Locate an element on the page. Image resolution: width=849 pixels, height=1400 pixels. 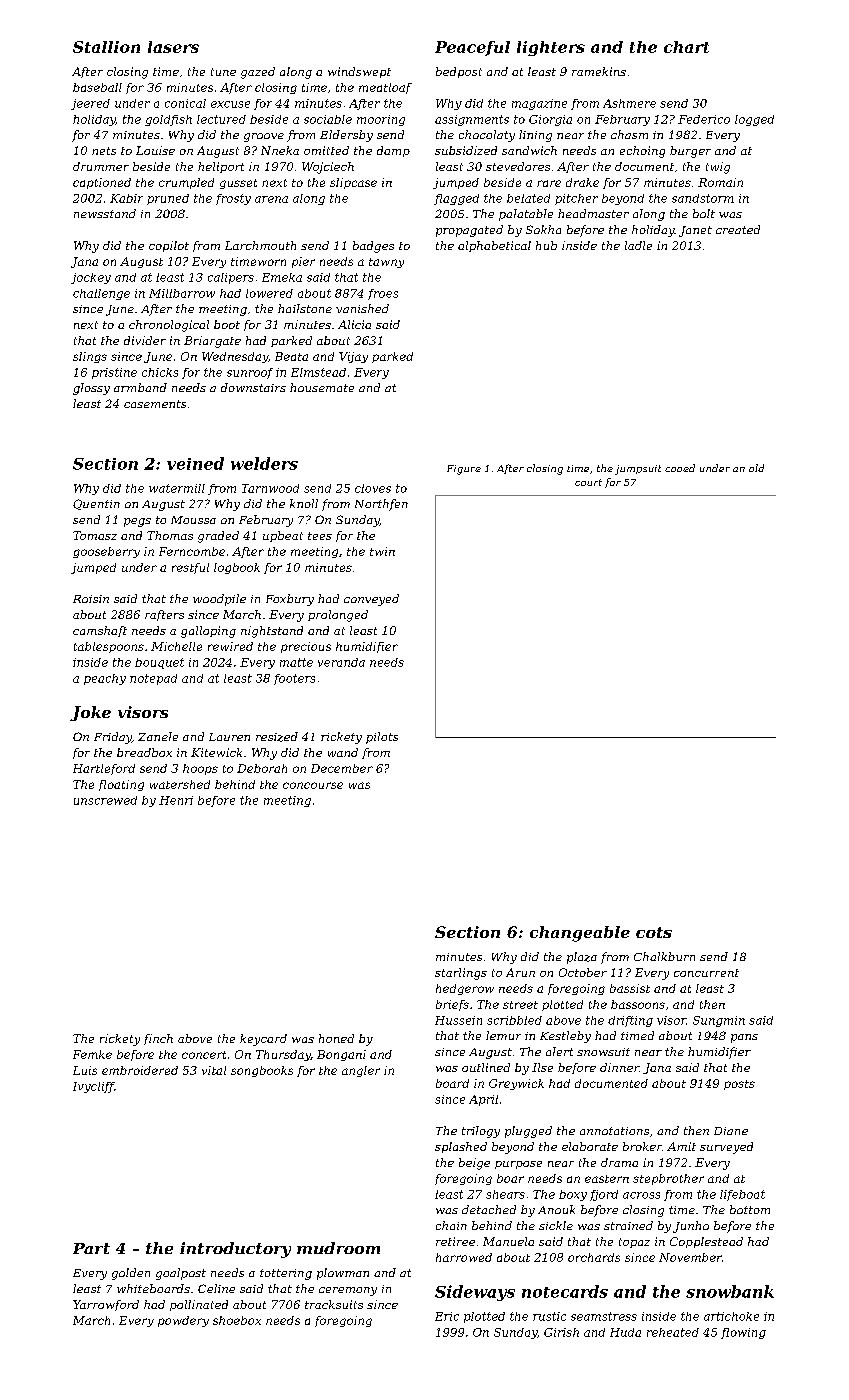
court is located at coordinates (588, 482).
